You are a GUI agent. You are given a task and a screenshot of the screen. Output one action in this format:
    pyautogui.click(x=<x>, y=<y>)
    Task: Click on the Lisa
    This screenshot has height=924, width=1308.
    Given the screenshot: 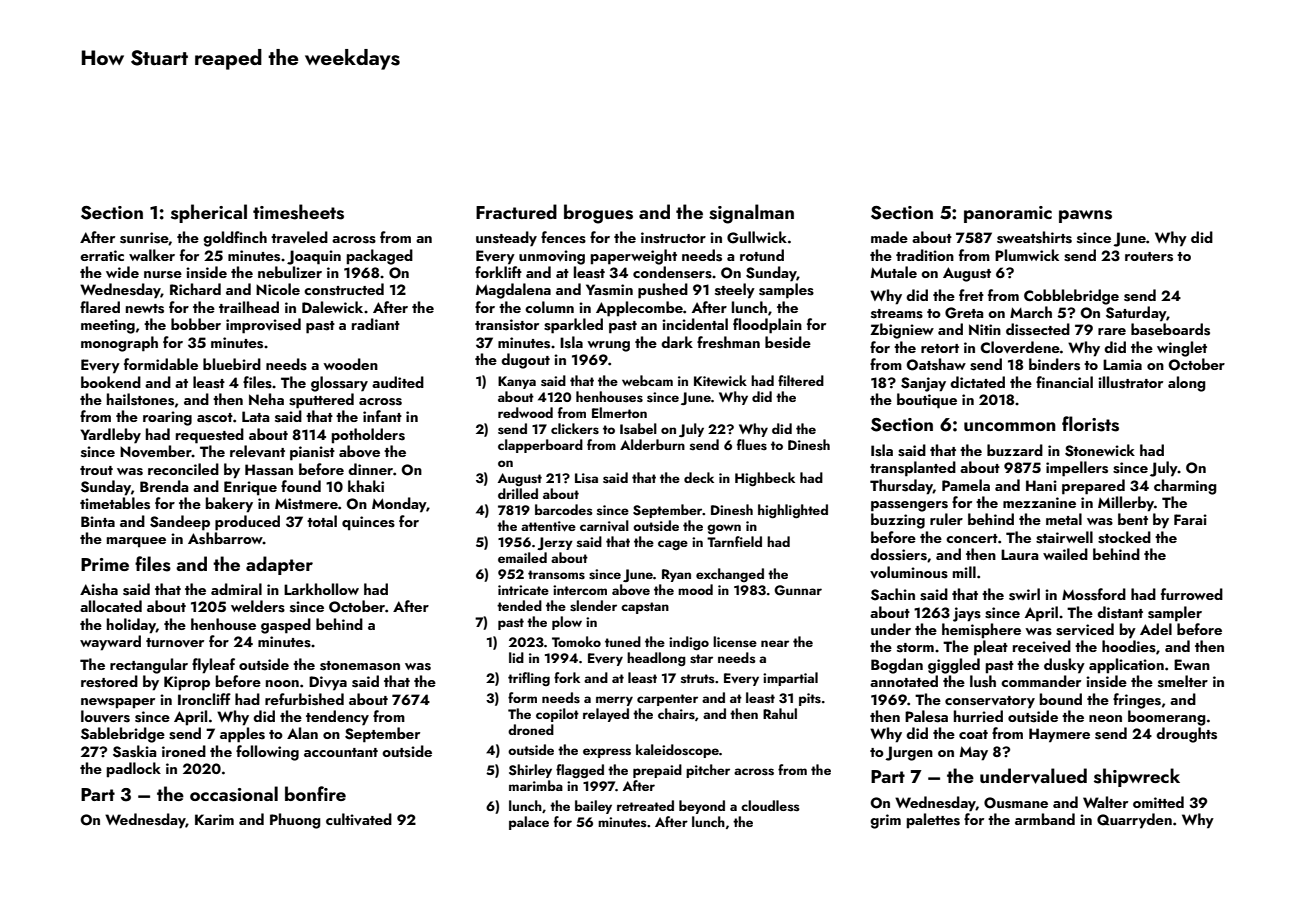 What is the action you would take?
    pyautogui.click(x=586, y=478)
